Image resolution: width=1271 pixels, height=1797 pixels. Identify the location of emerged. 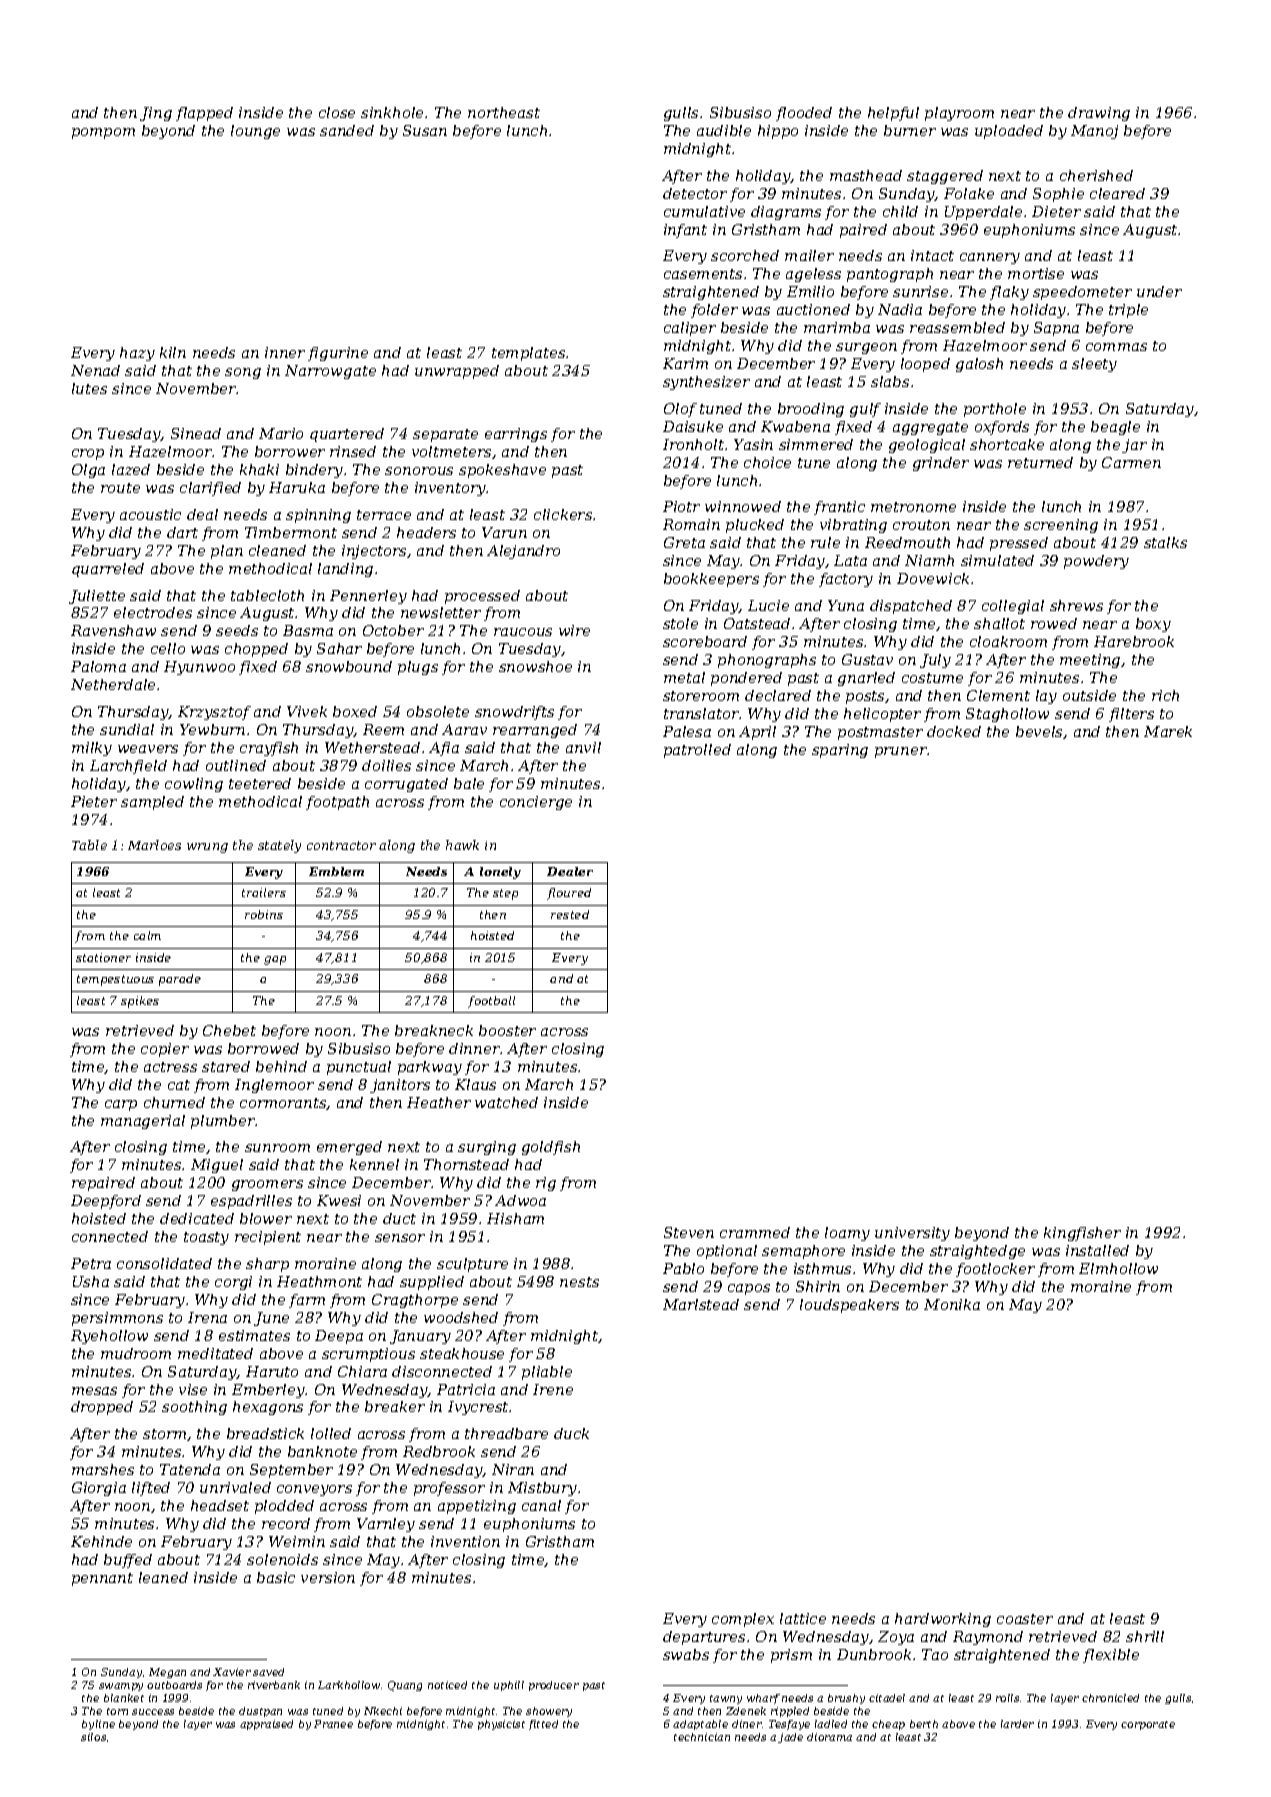
(349, 1148).
